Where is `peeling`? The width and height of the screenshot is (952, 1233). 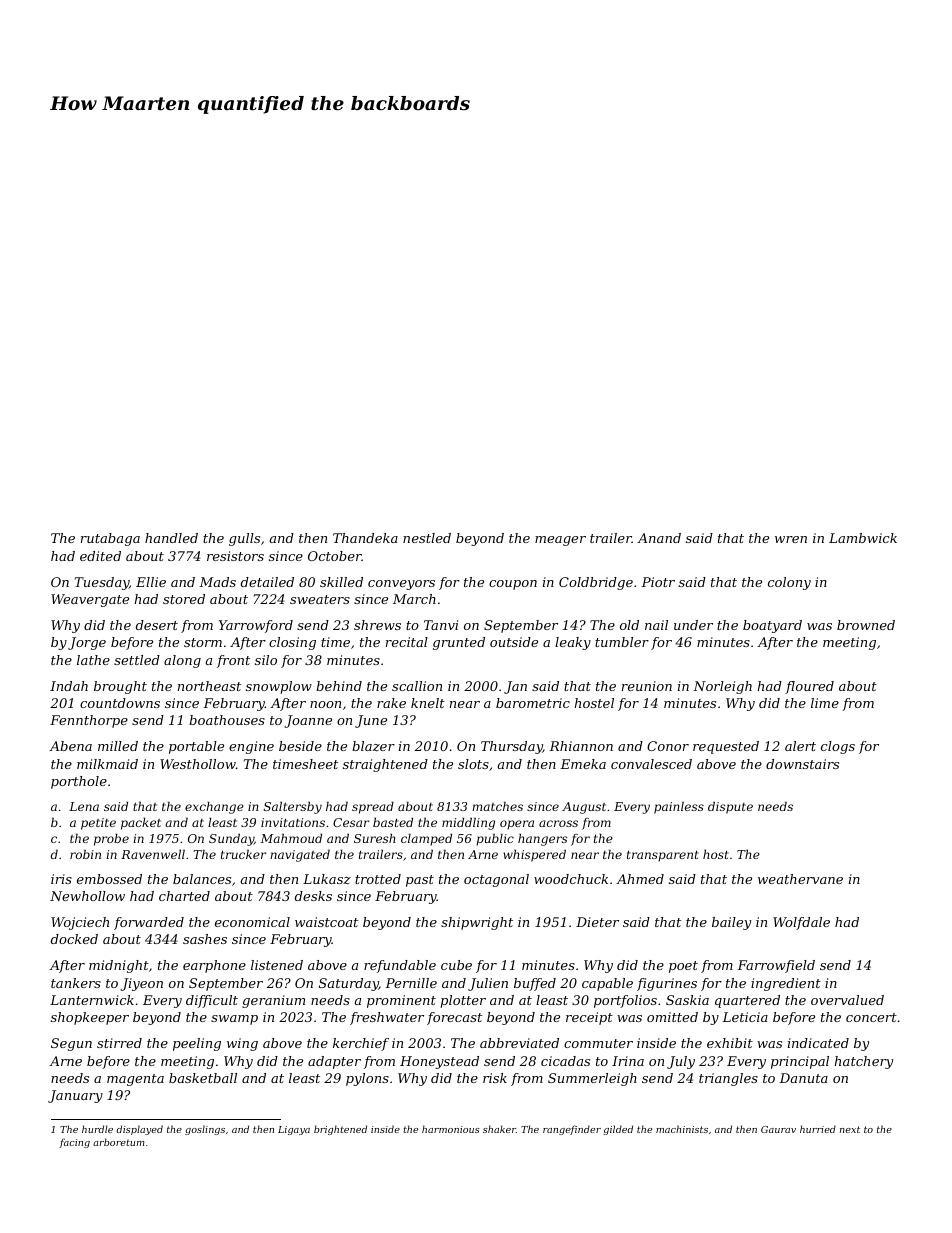 peeling is located at coordinates (197, 1044).
